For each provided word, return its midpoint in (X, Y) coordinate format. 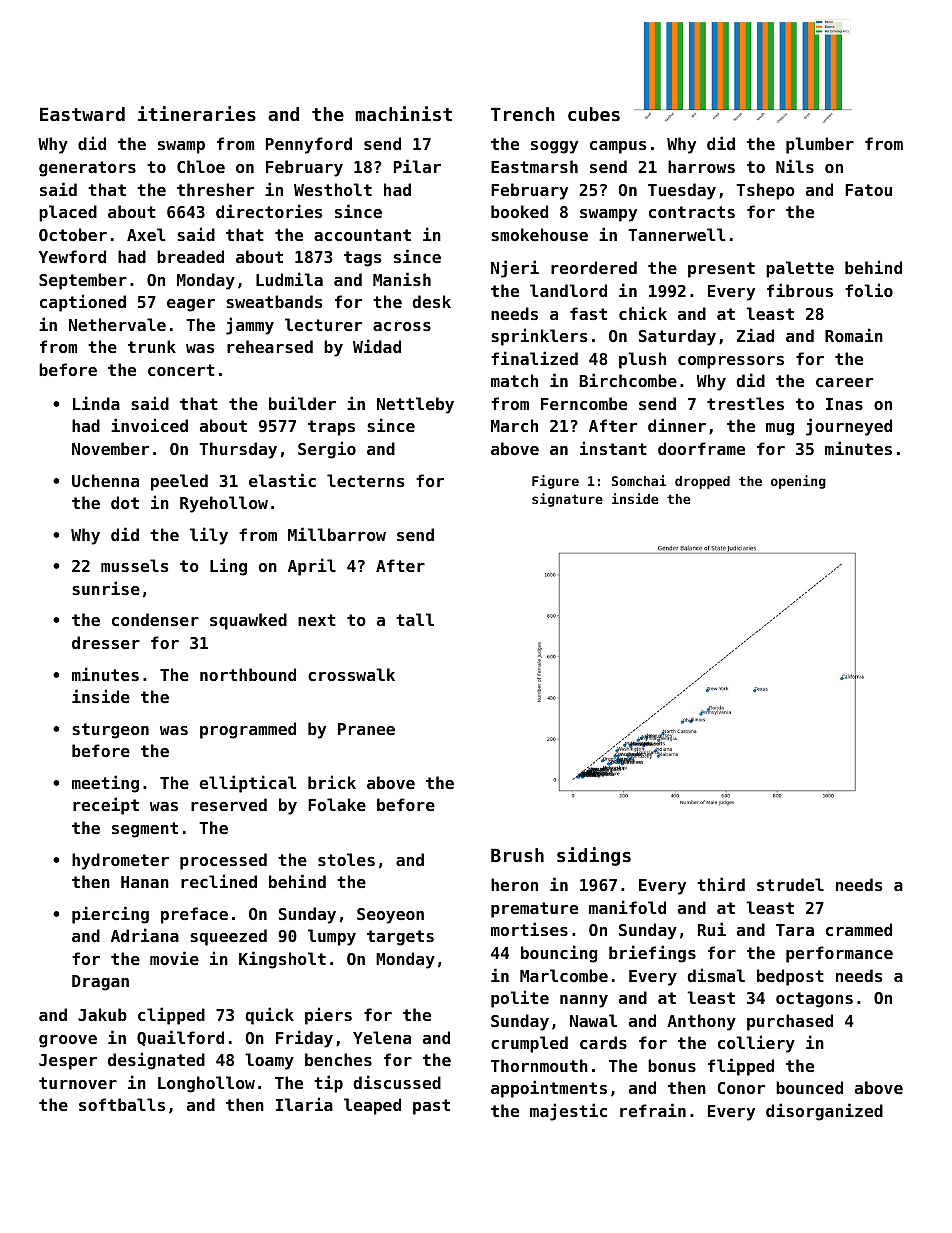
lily (209, 536)
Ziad (755, 335)
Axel (146, 234)
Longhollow (206, 1084)
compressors (731, 362)
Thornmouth (539, 1065)
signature (567, 500)
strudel (790, 884)
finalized (534, 358)
